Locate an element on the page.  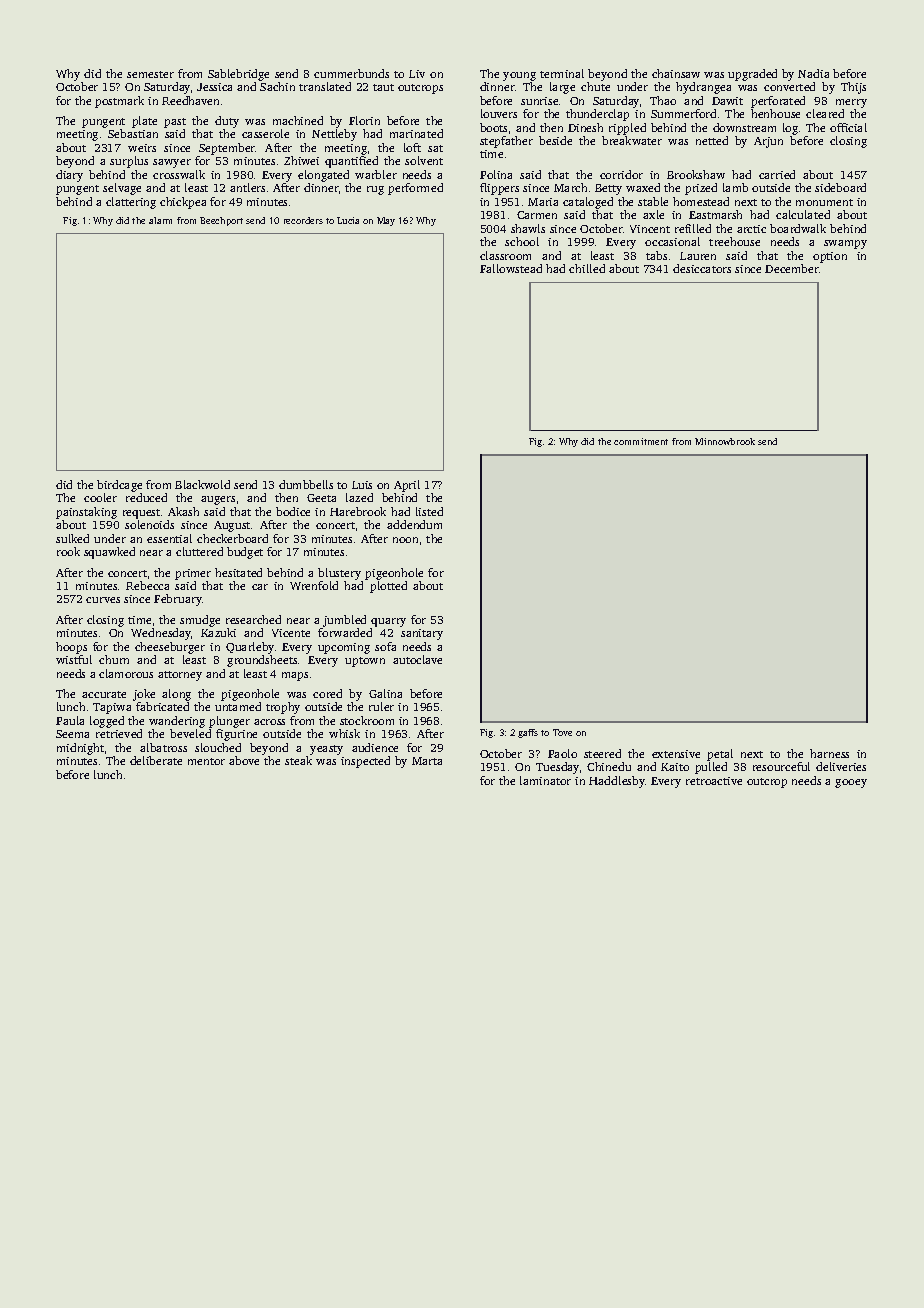
cooler is located at coordinates (100, 497).
